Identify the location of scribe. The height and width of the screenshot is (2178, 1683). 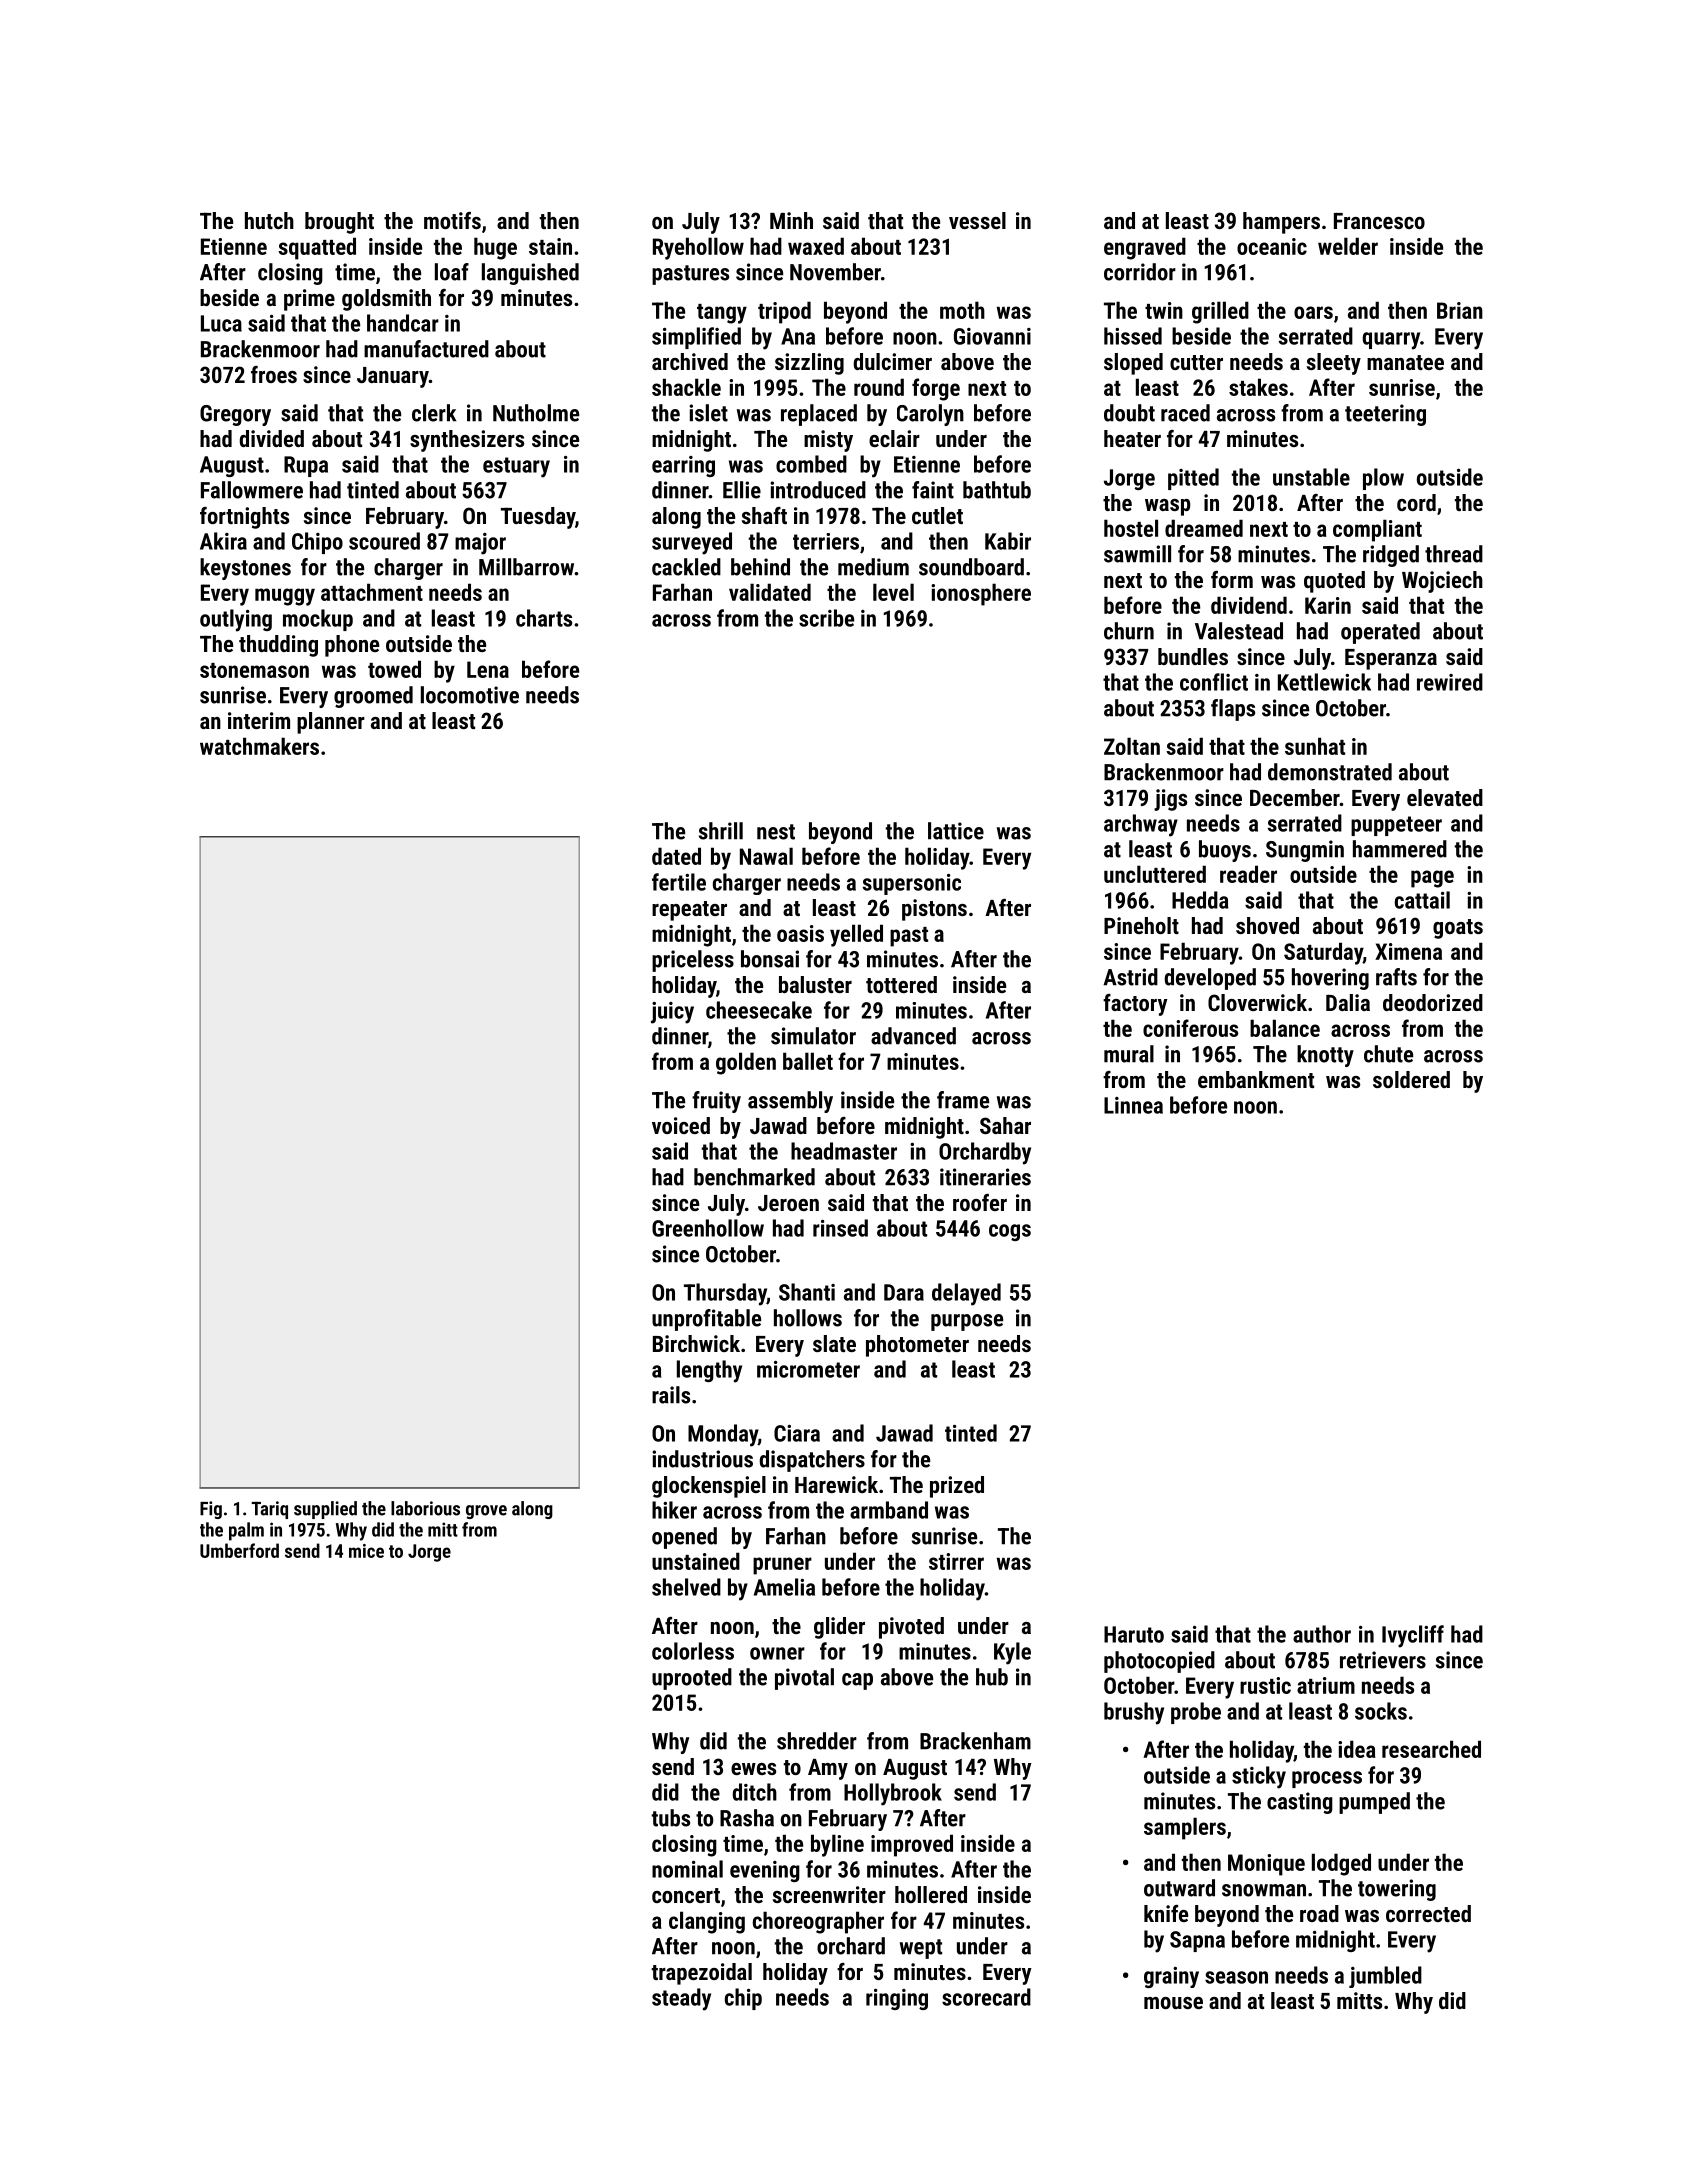
(826, 618).
